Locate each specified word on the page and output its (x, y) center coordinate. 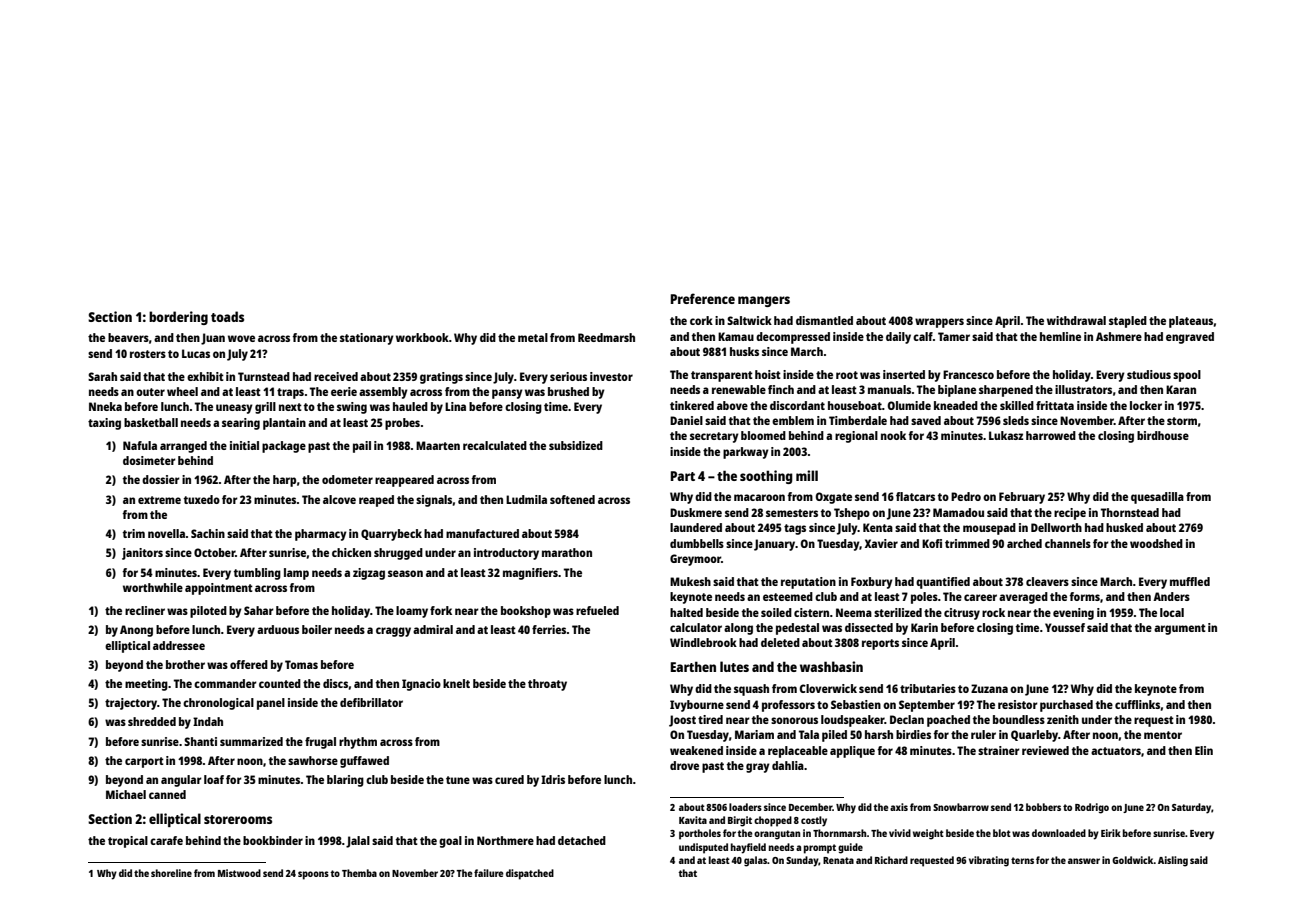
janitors (142, 554)
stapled (1128, 322)
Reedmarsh (606, 337)
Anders (1171, 596)
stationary (367, 339)
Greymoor (695, 560)
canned (167, 794)
